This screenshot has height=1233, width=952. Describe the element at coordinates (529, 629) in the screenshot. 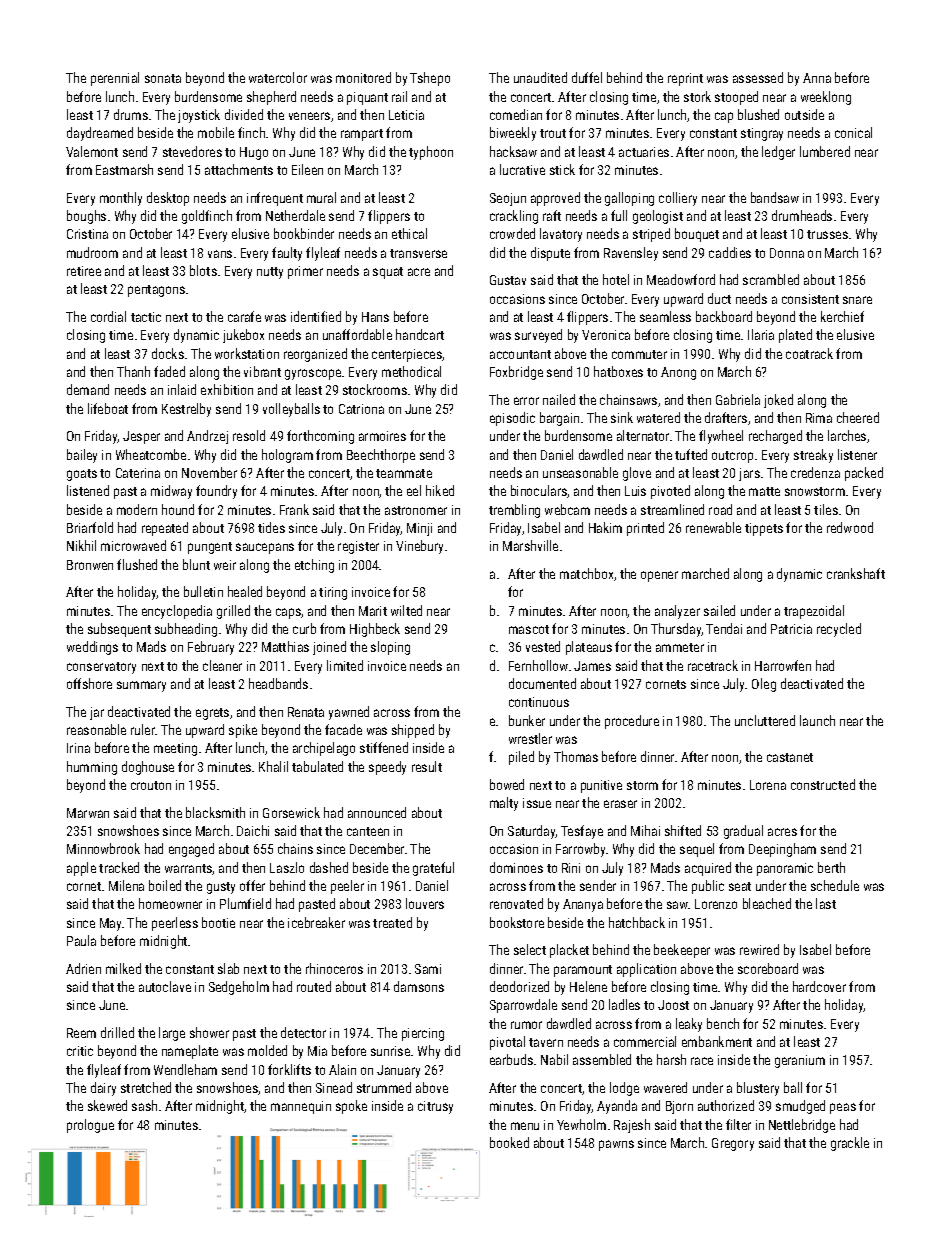

I see `mascot` at that location.
